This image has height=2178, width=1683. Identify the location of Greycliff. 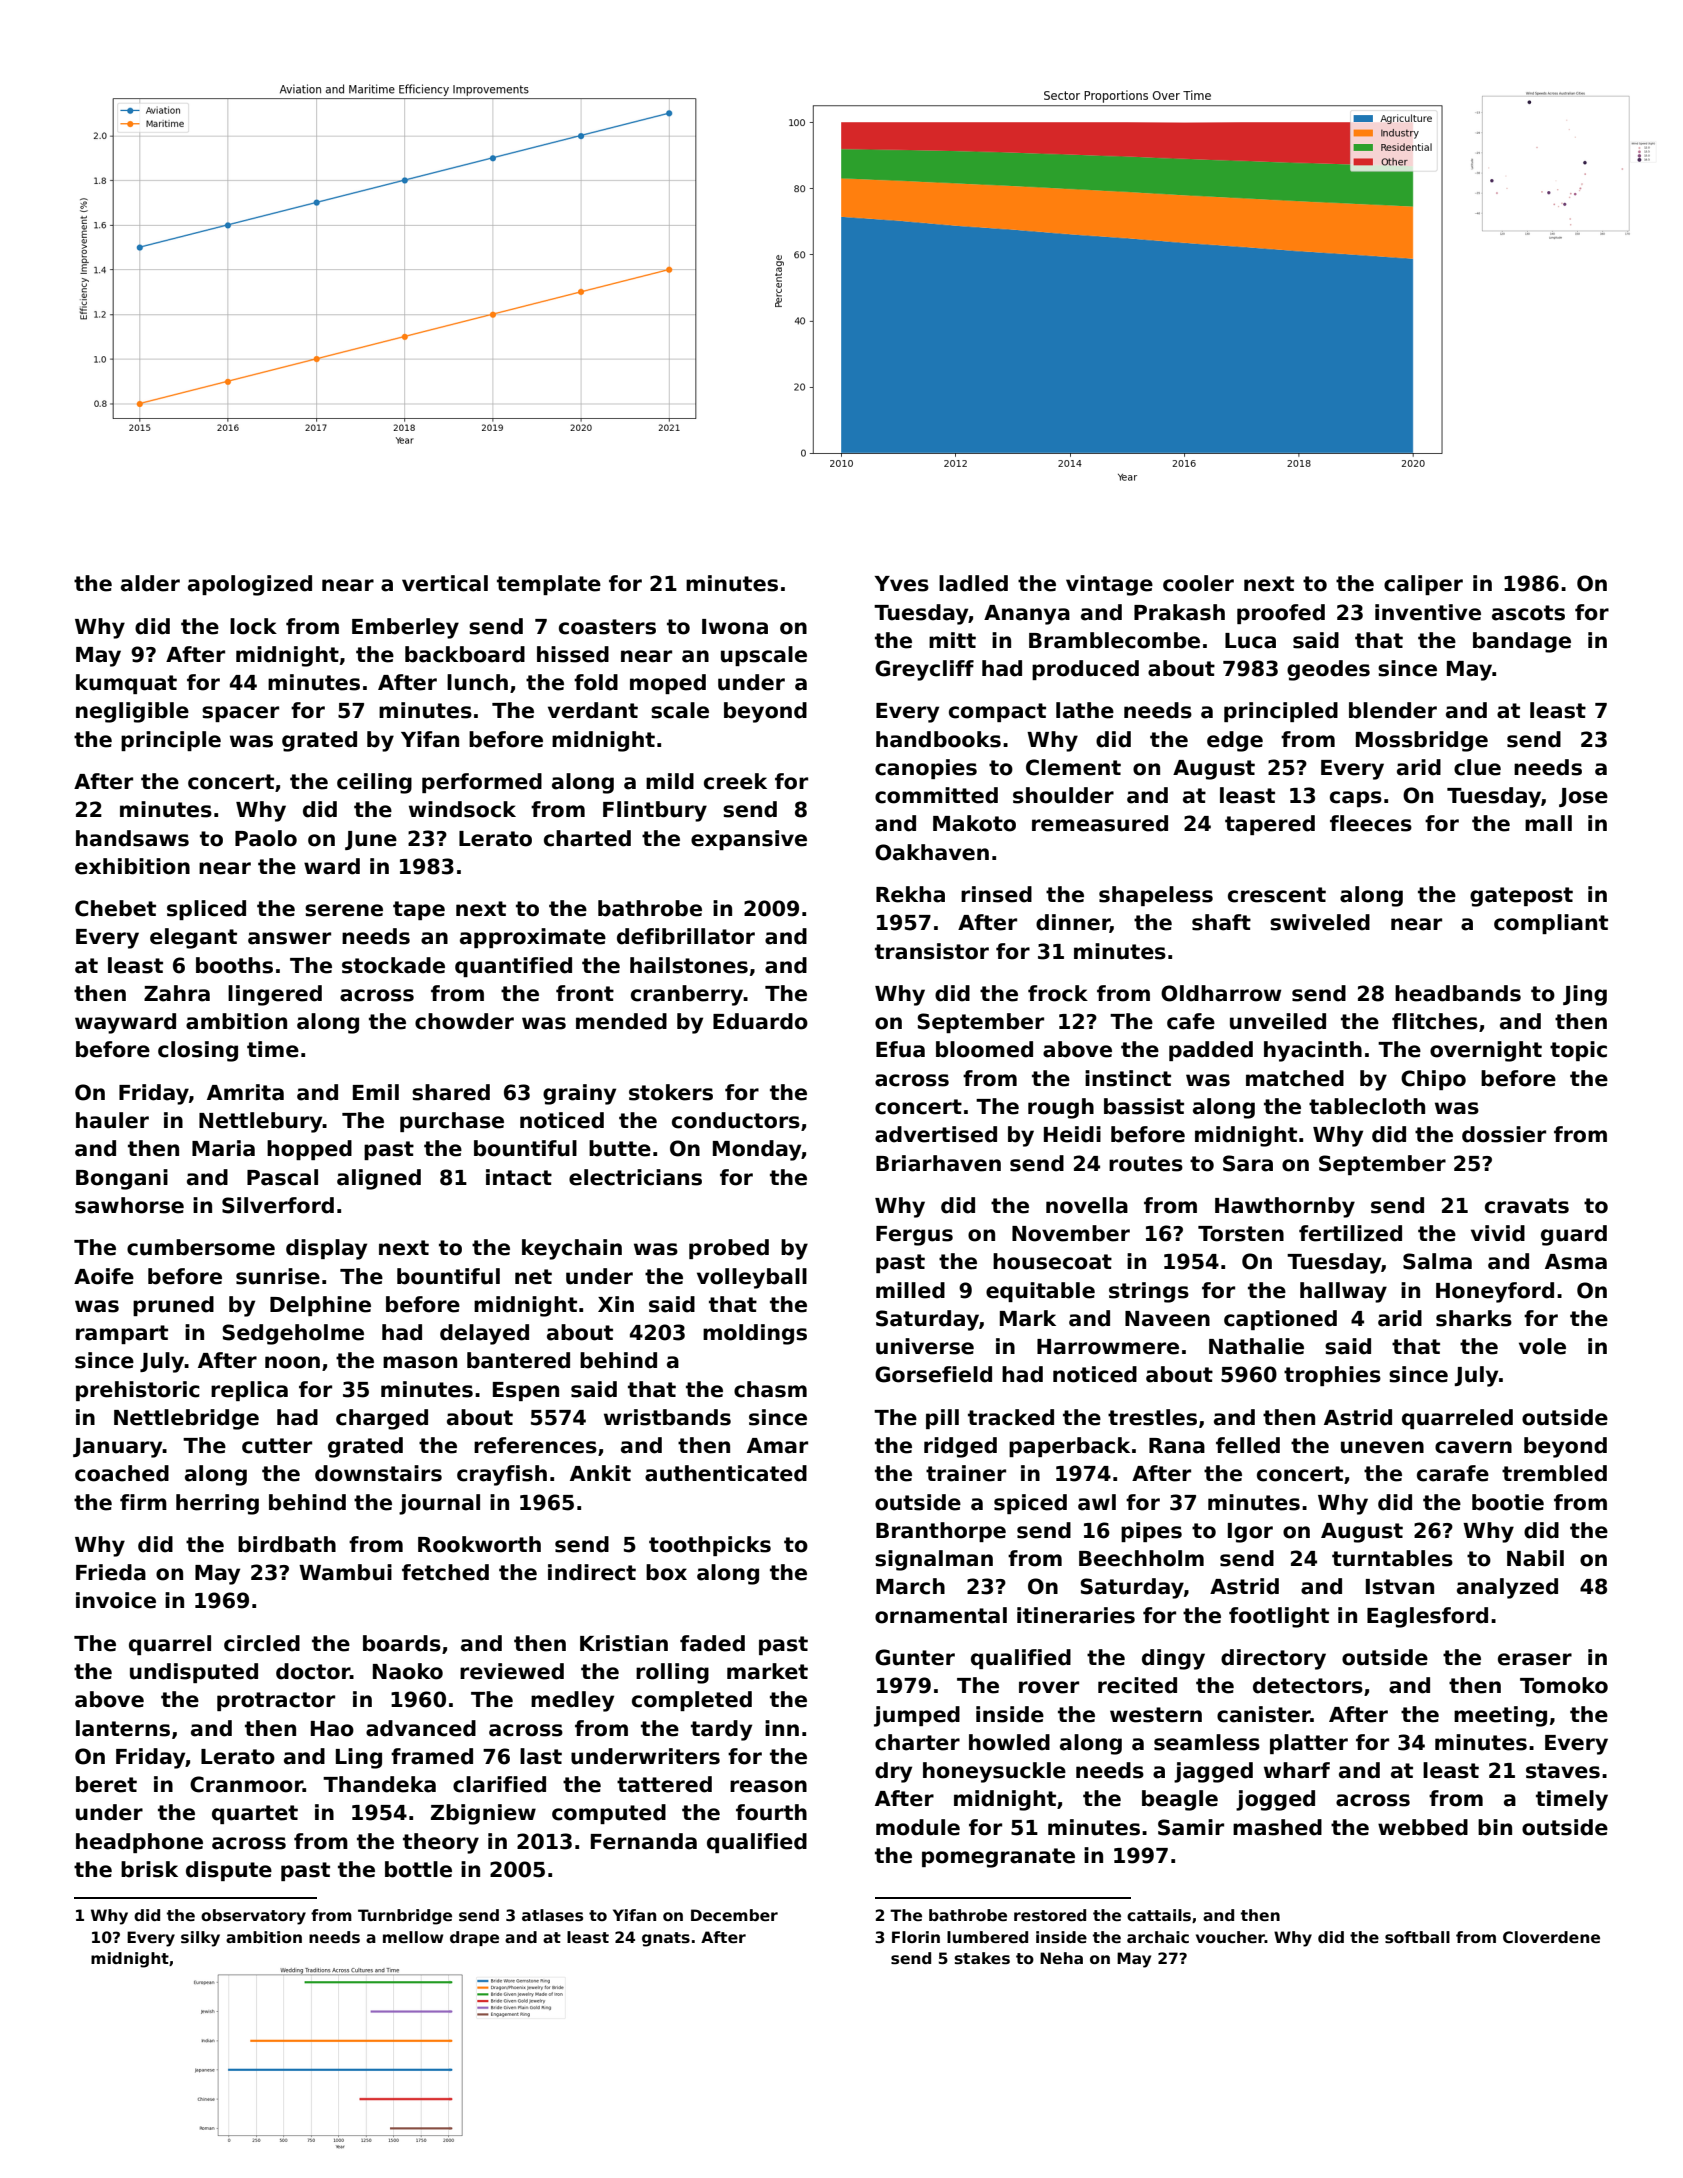
(924, 670).
